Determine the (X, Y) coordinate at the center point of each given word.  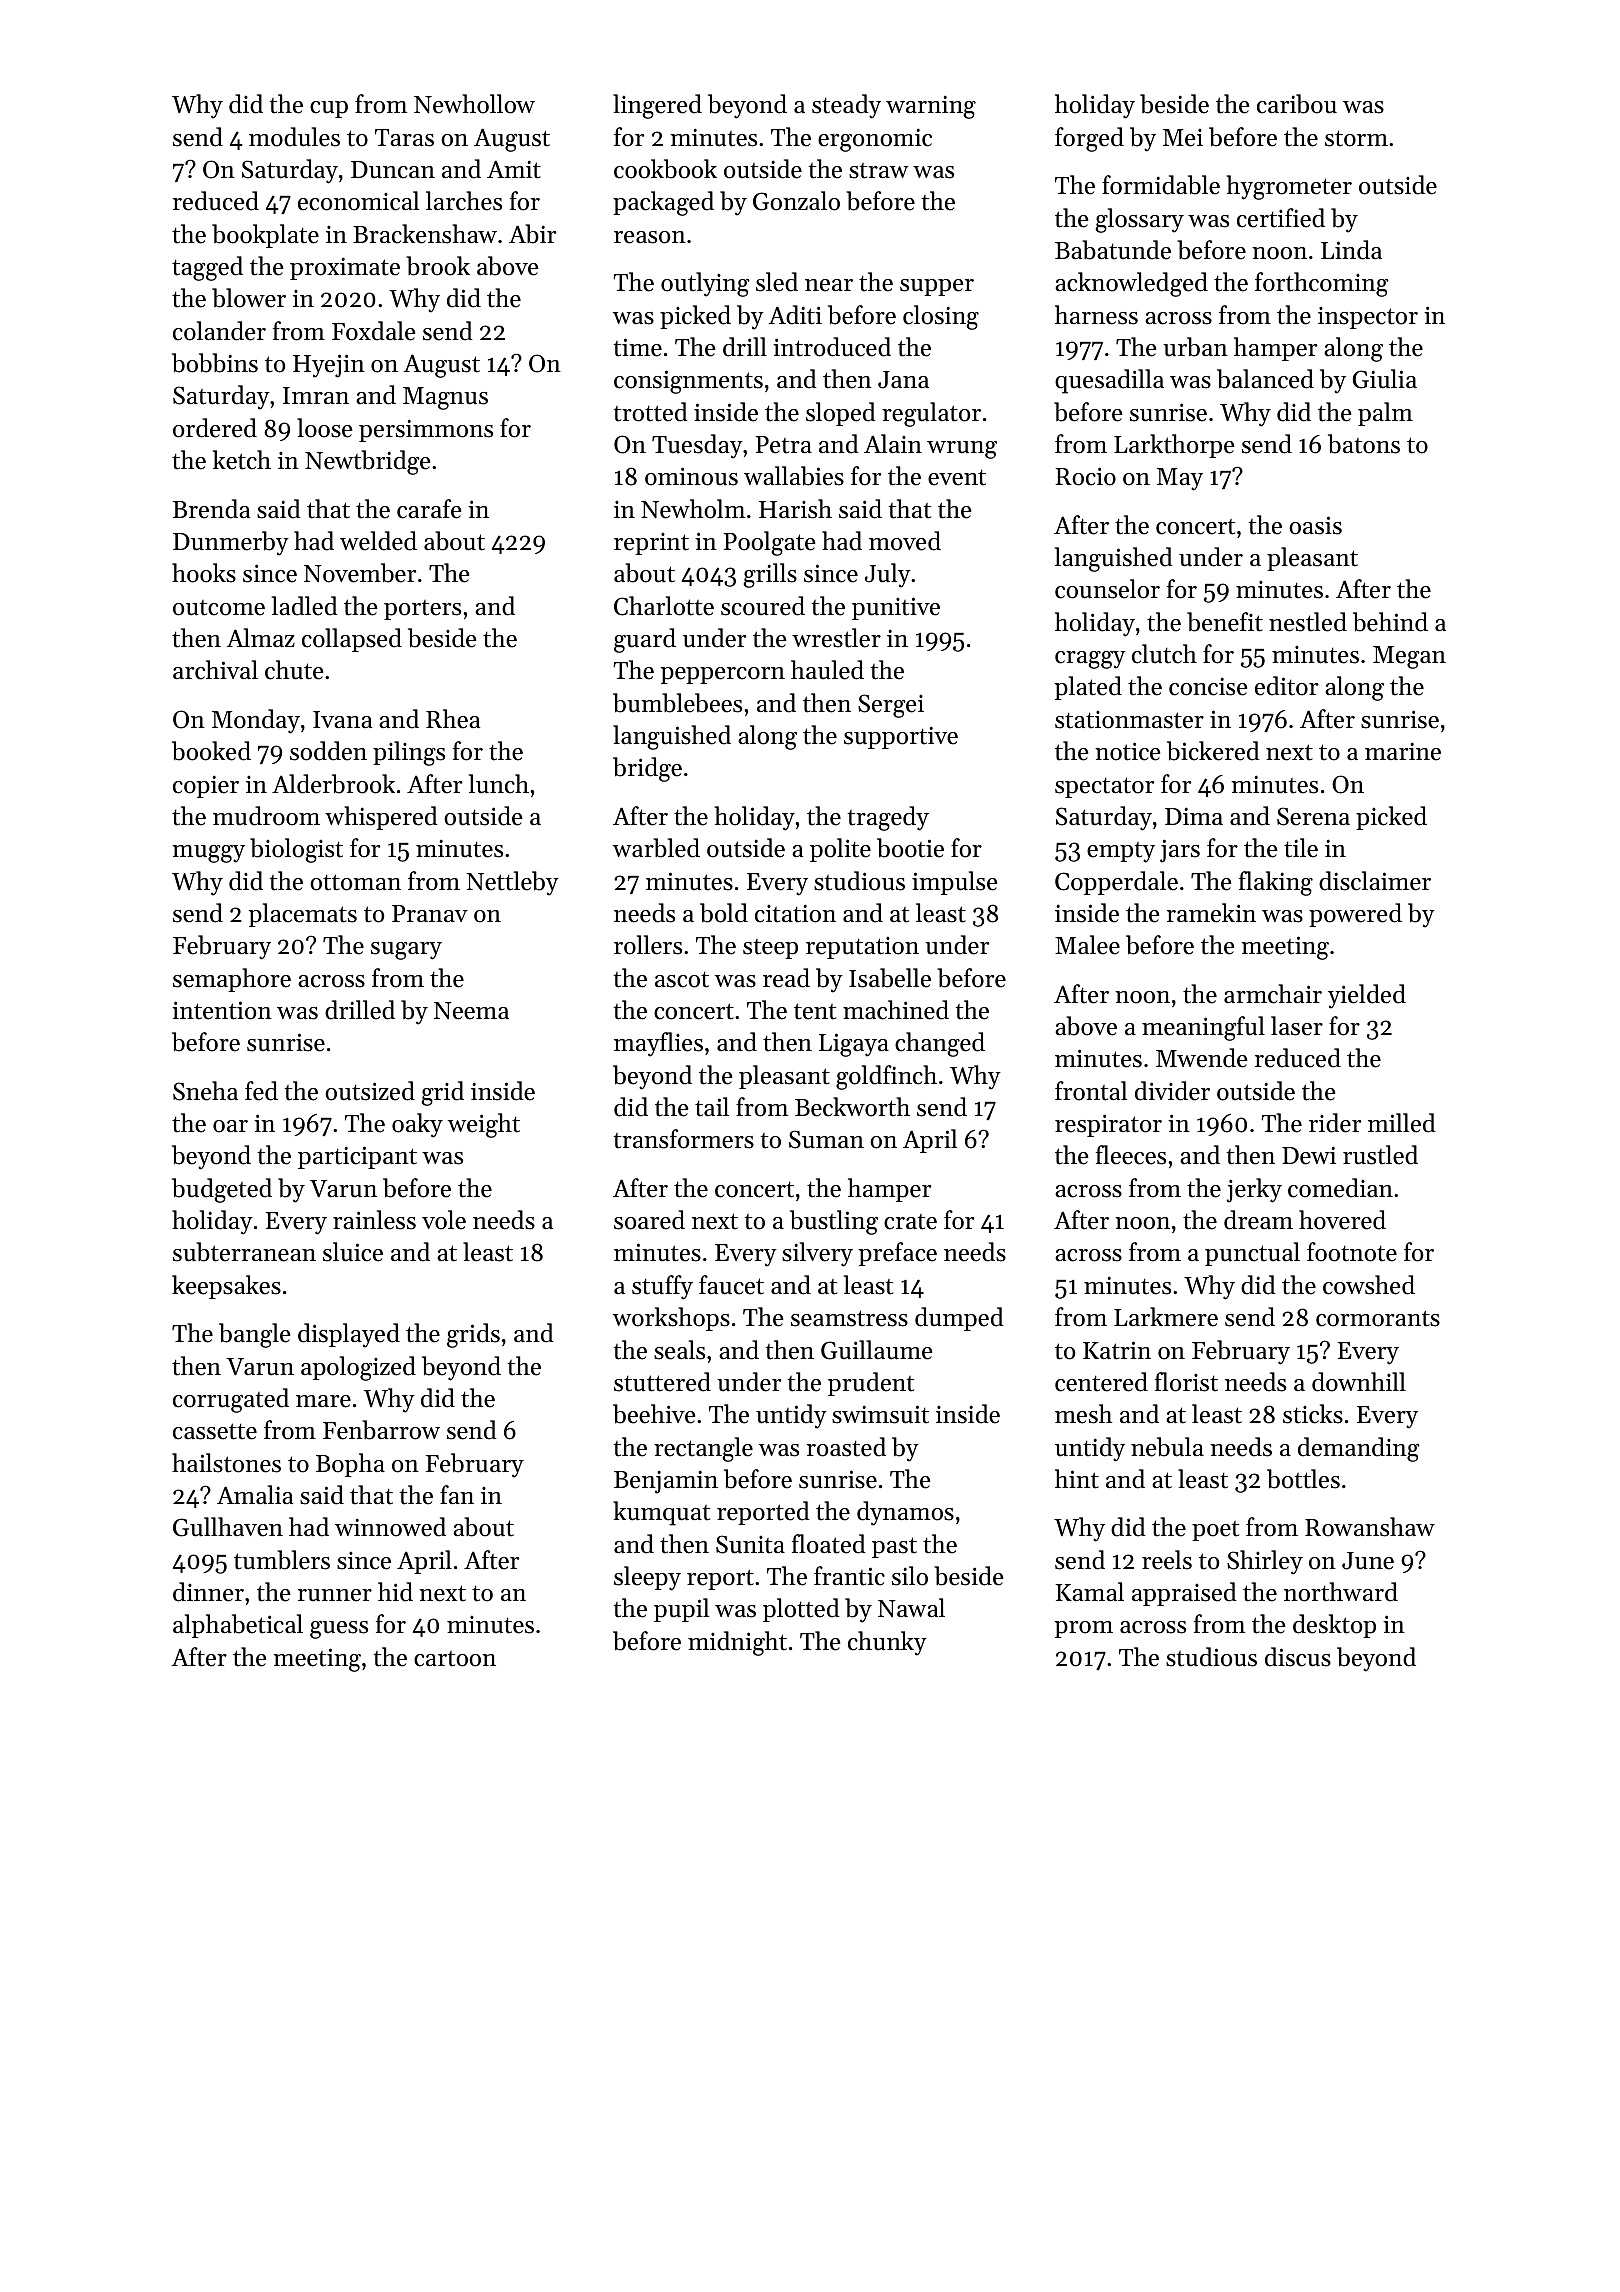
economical (358, 201)
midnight (737, 1643)
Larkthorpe (1174, 446)
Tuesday (697, 446)
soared (649, 1220)
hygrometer (1289, 187)
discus (1298, 1657)
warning (931, 107)
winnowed (390, 1527)
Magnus (445, 398)
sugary (406, 951)
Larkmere (1166, 1317)
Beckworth (852, 1107)
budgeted (222, 1190)
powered (1355, 915)
